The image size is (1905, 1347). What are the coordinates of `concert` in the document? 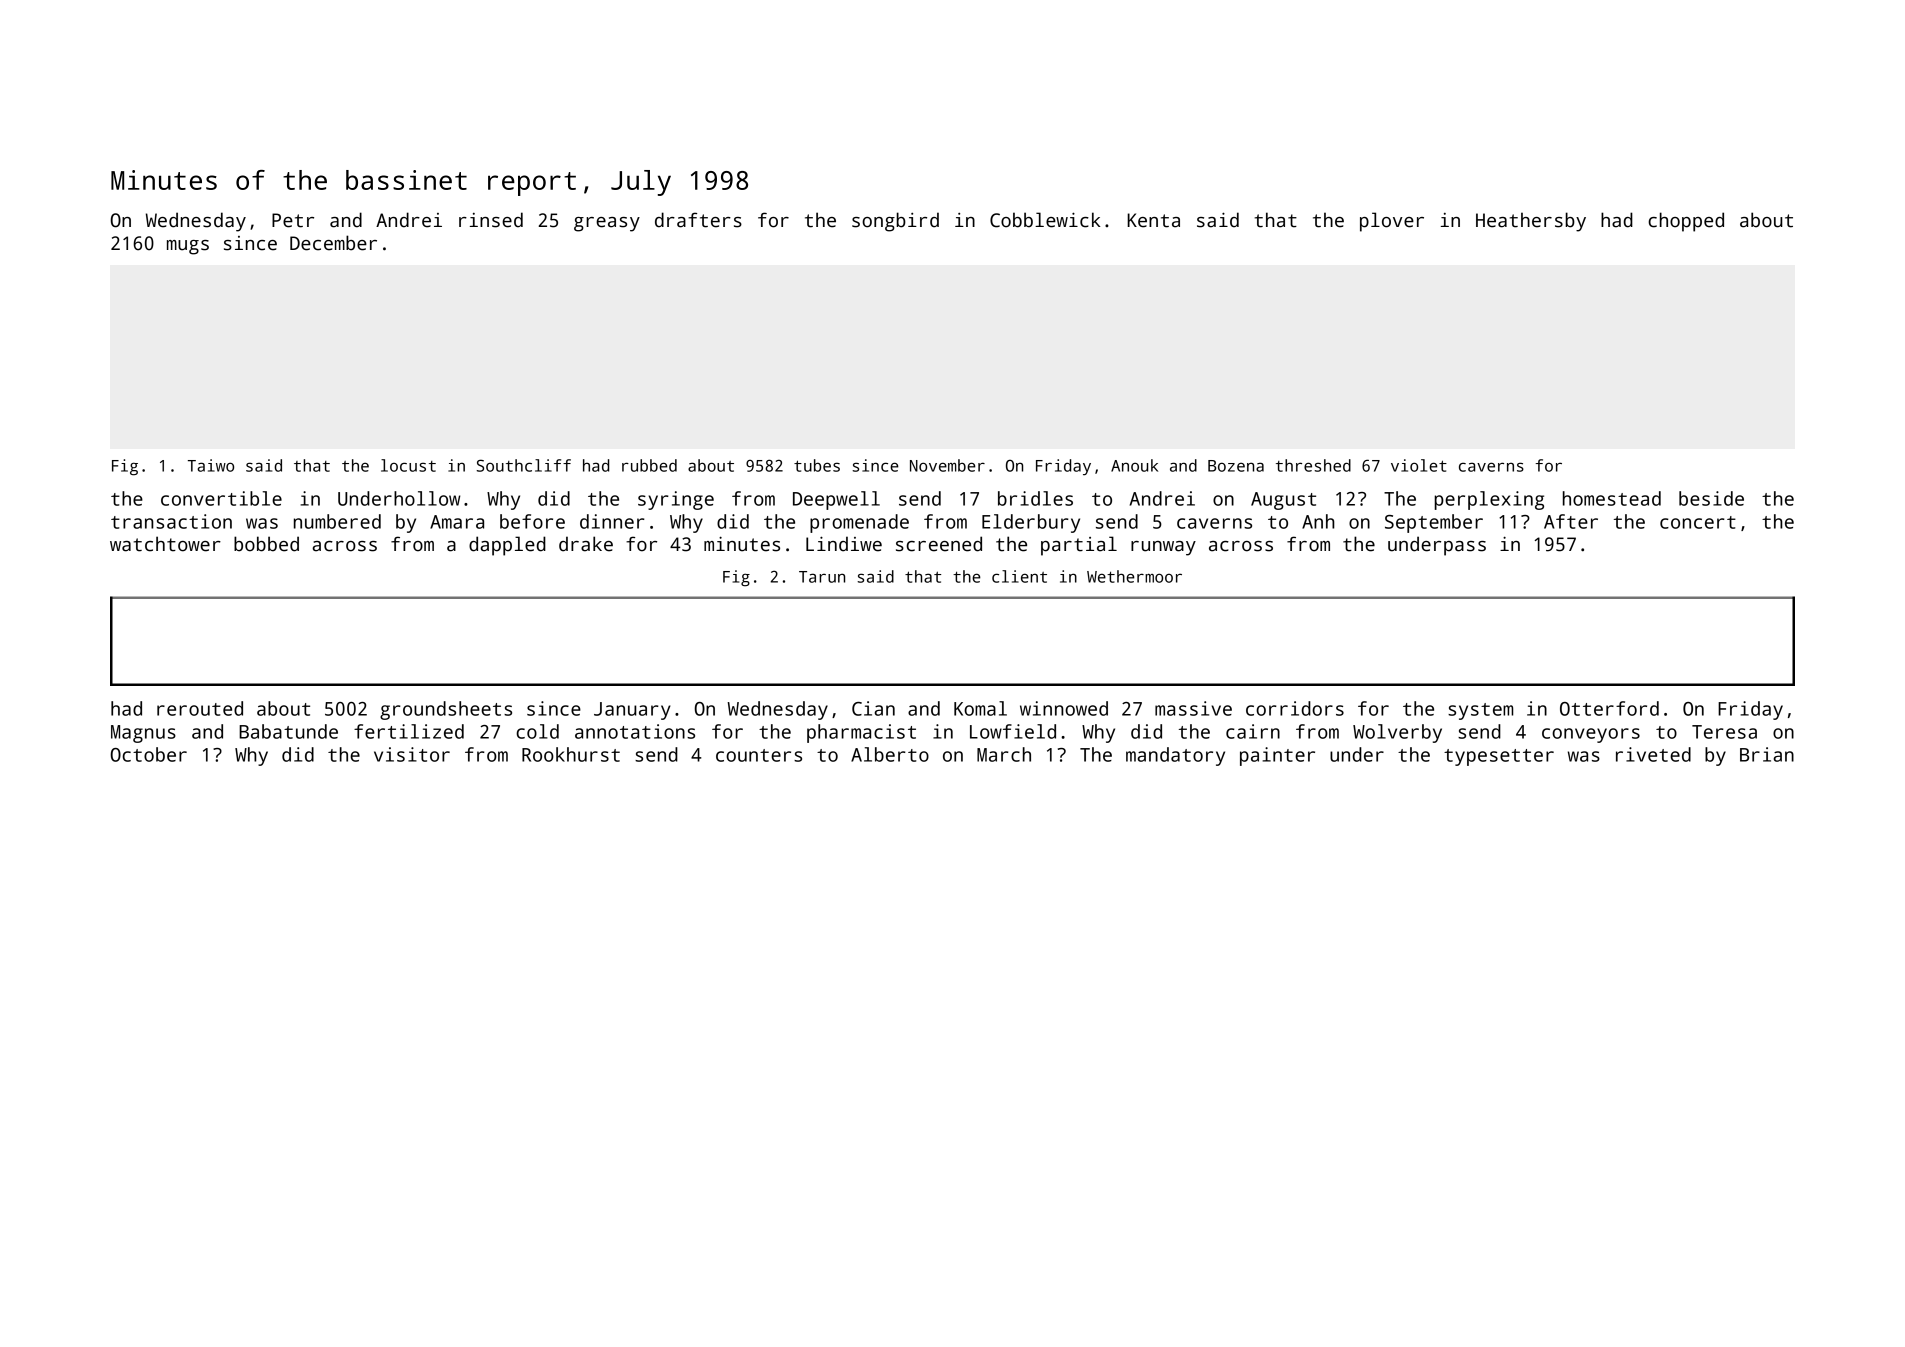 It's located at (1698, 522).
